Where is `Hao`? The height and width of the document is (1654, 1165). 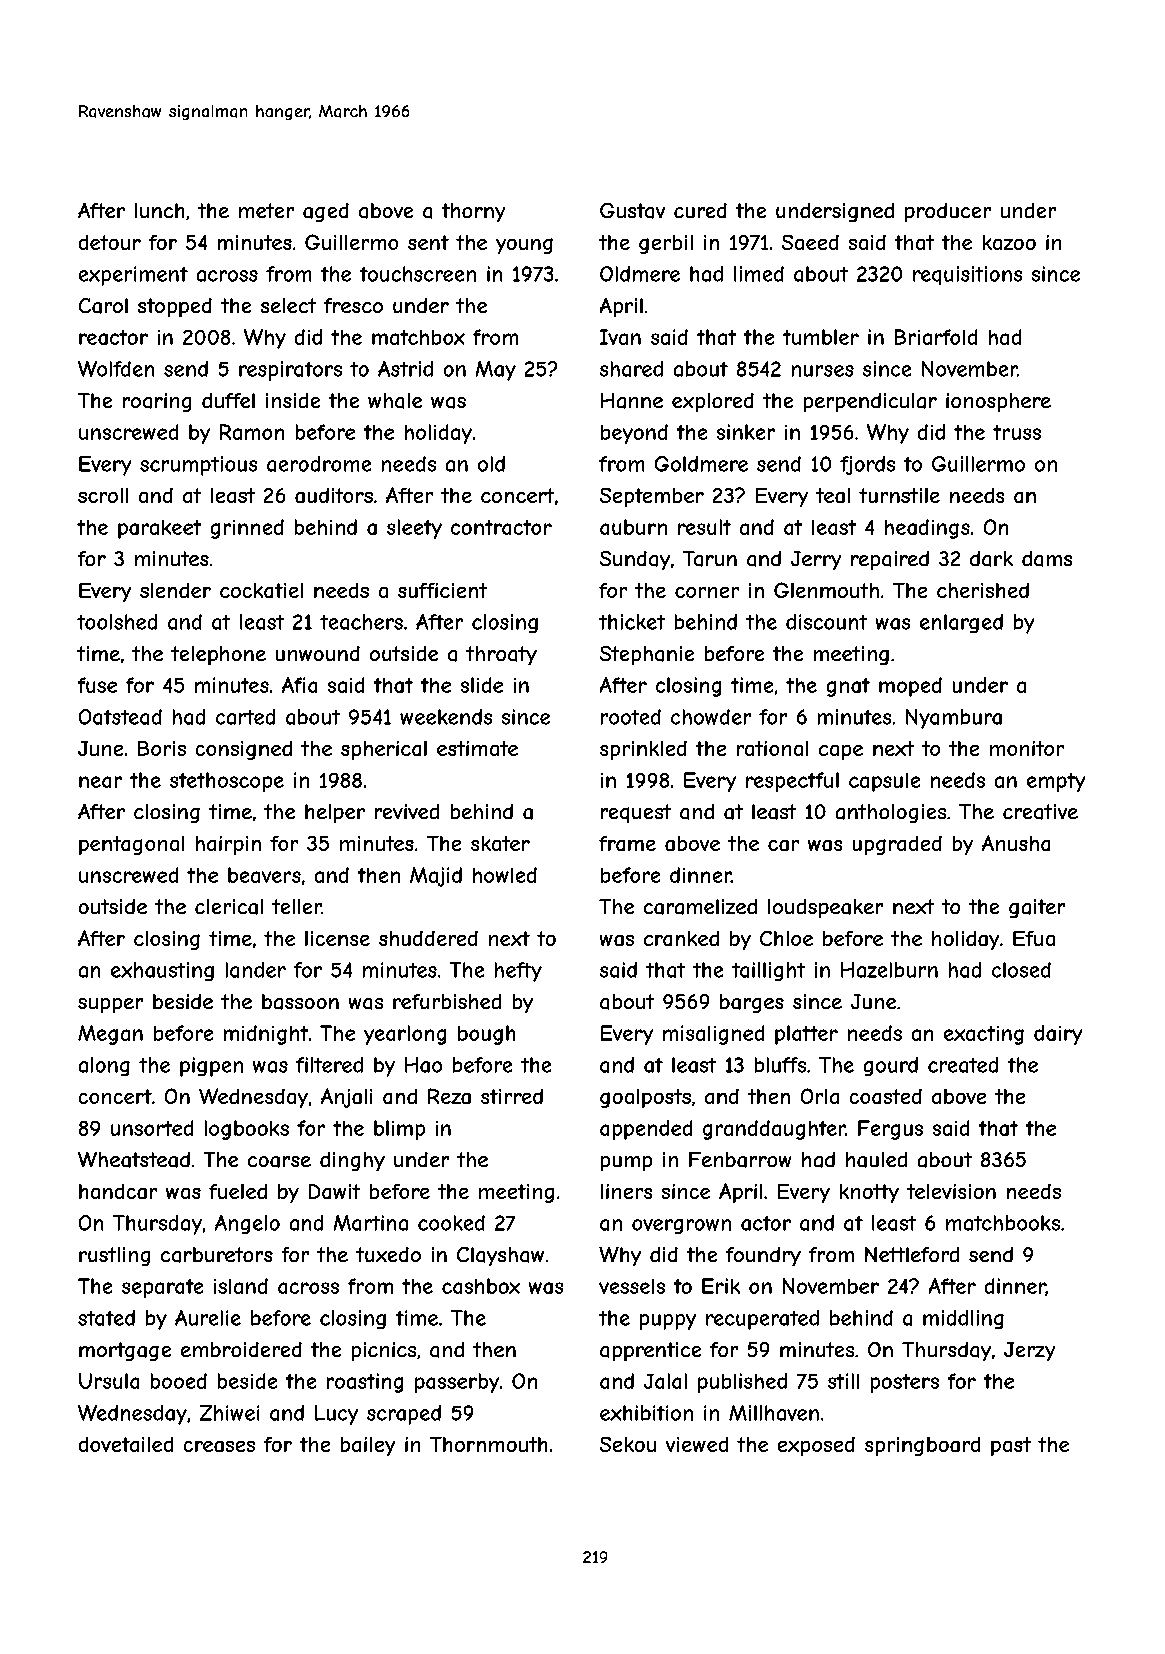
Hao is located at coordinates (423, 1065).
